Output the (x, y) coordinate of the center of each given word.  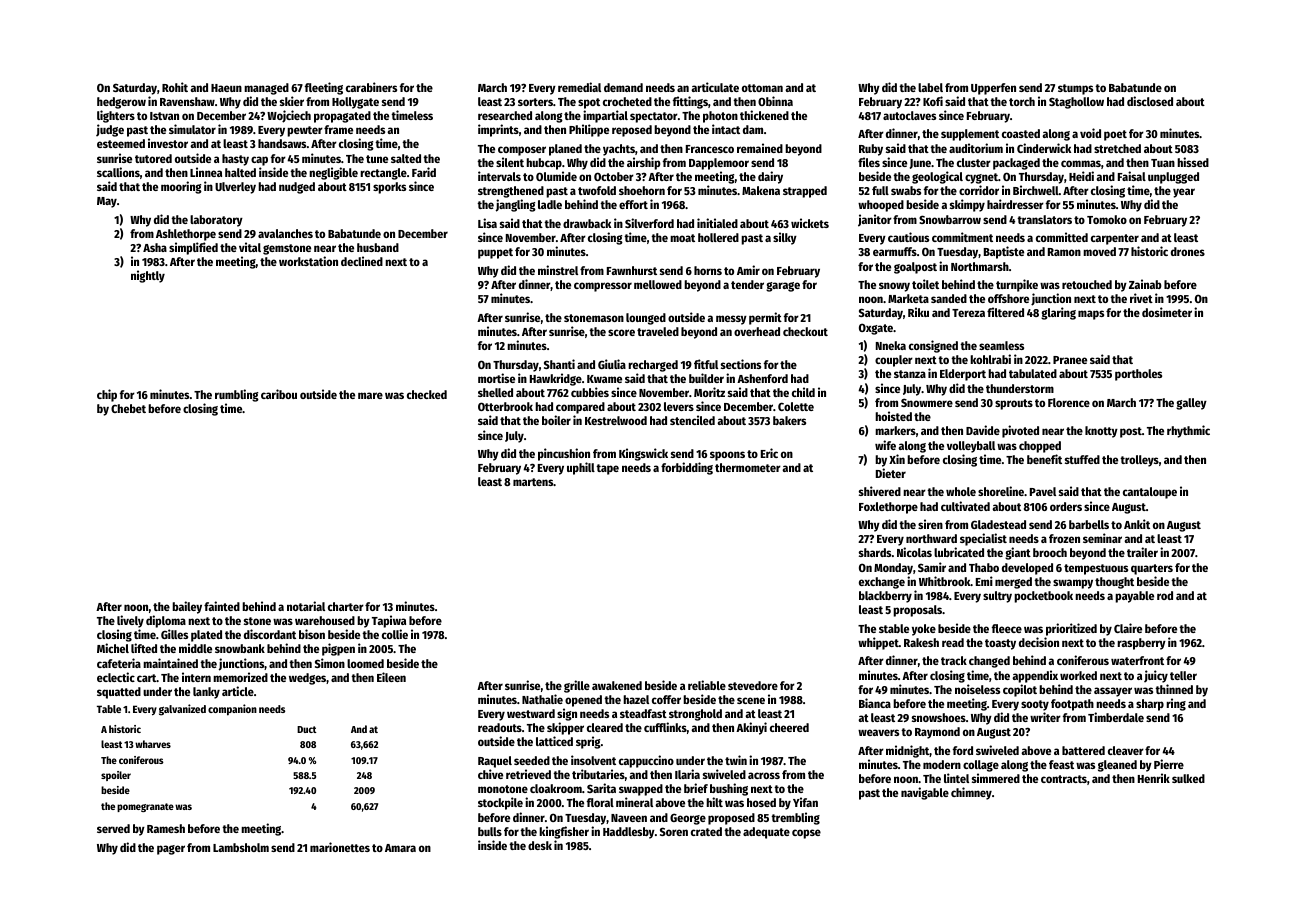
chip (107, 395)
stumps (1075, 89)
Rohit (175, 87)
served (113, 828)
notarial (306, 606)
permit (765, 318)
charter (346, 606)
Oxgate (876, 329)
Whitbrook (945, 581)
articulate (715, 87)
